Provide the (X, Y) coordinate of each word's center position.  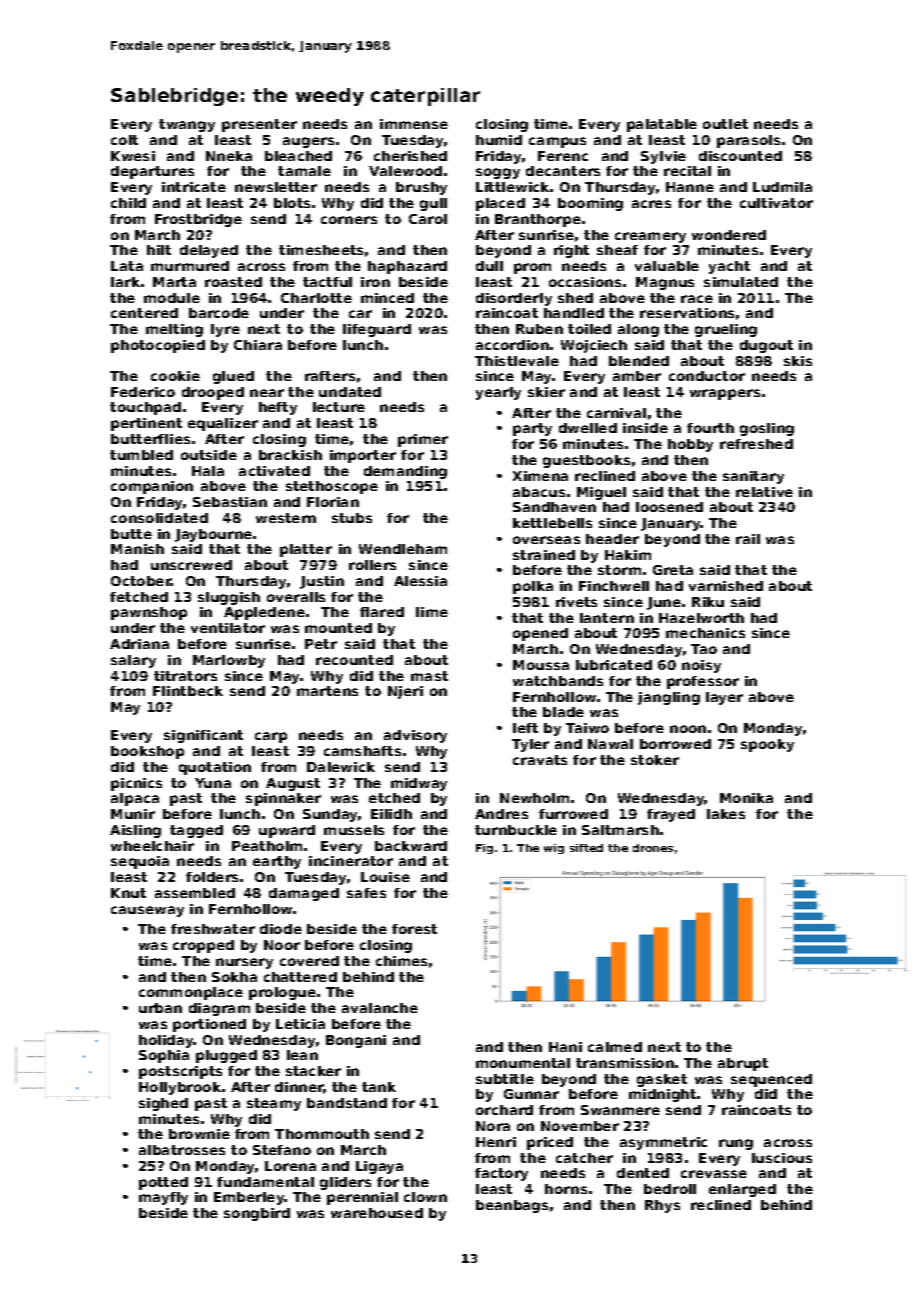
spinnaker (283, 799)
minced (387, 298)
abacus (539, 492)
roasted (233, 282)
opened (540, 634)
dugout (766, 346)
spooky (767, 745)
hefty (278, 408)
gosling (767, 429)
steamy (274, 1104)
